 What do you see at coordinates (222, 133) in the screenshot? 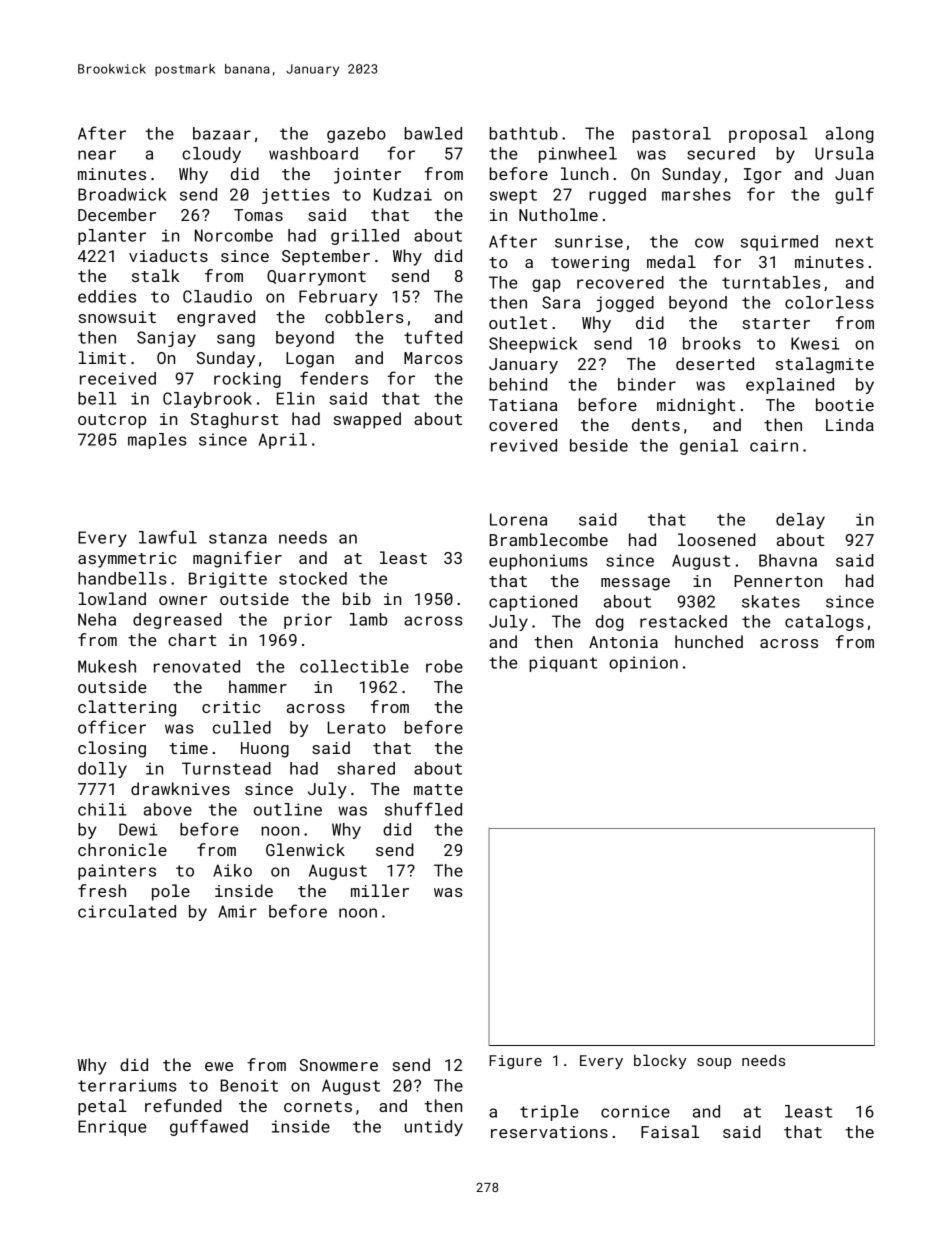
I see `bazaar` at bounding box center [222, 133].
